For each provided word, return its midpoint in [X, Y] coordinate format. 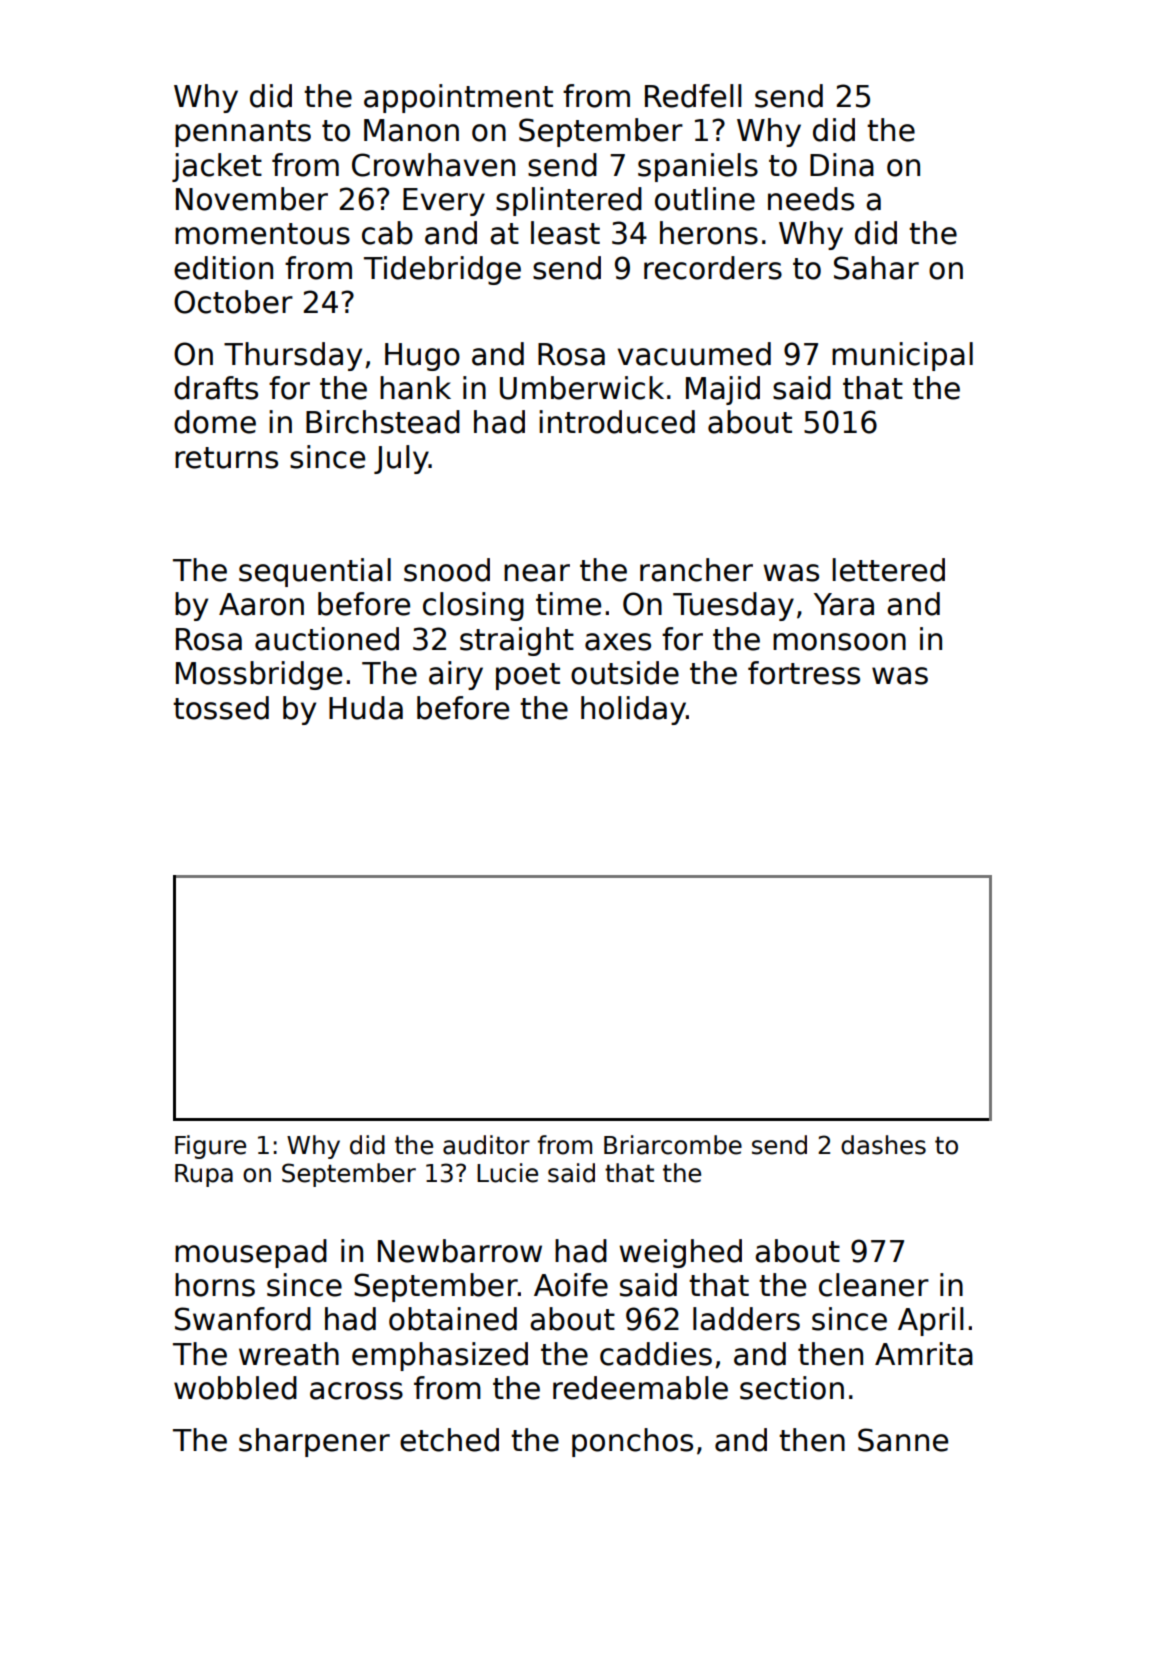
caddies [656, 1354]
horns [215, 1285]
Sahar [876, 268]
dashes [883, 1145]
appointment [458, 98]
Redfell [693, 96]
